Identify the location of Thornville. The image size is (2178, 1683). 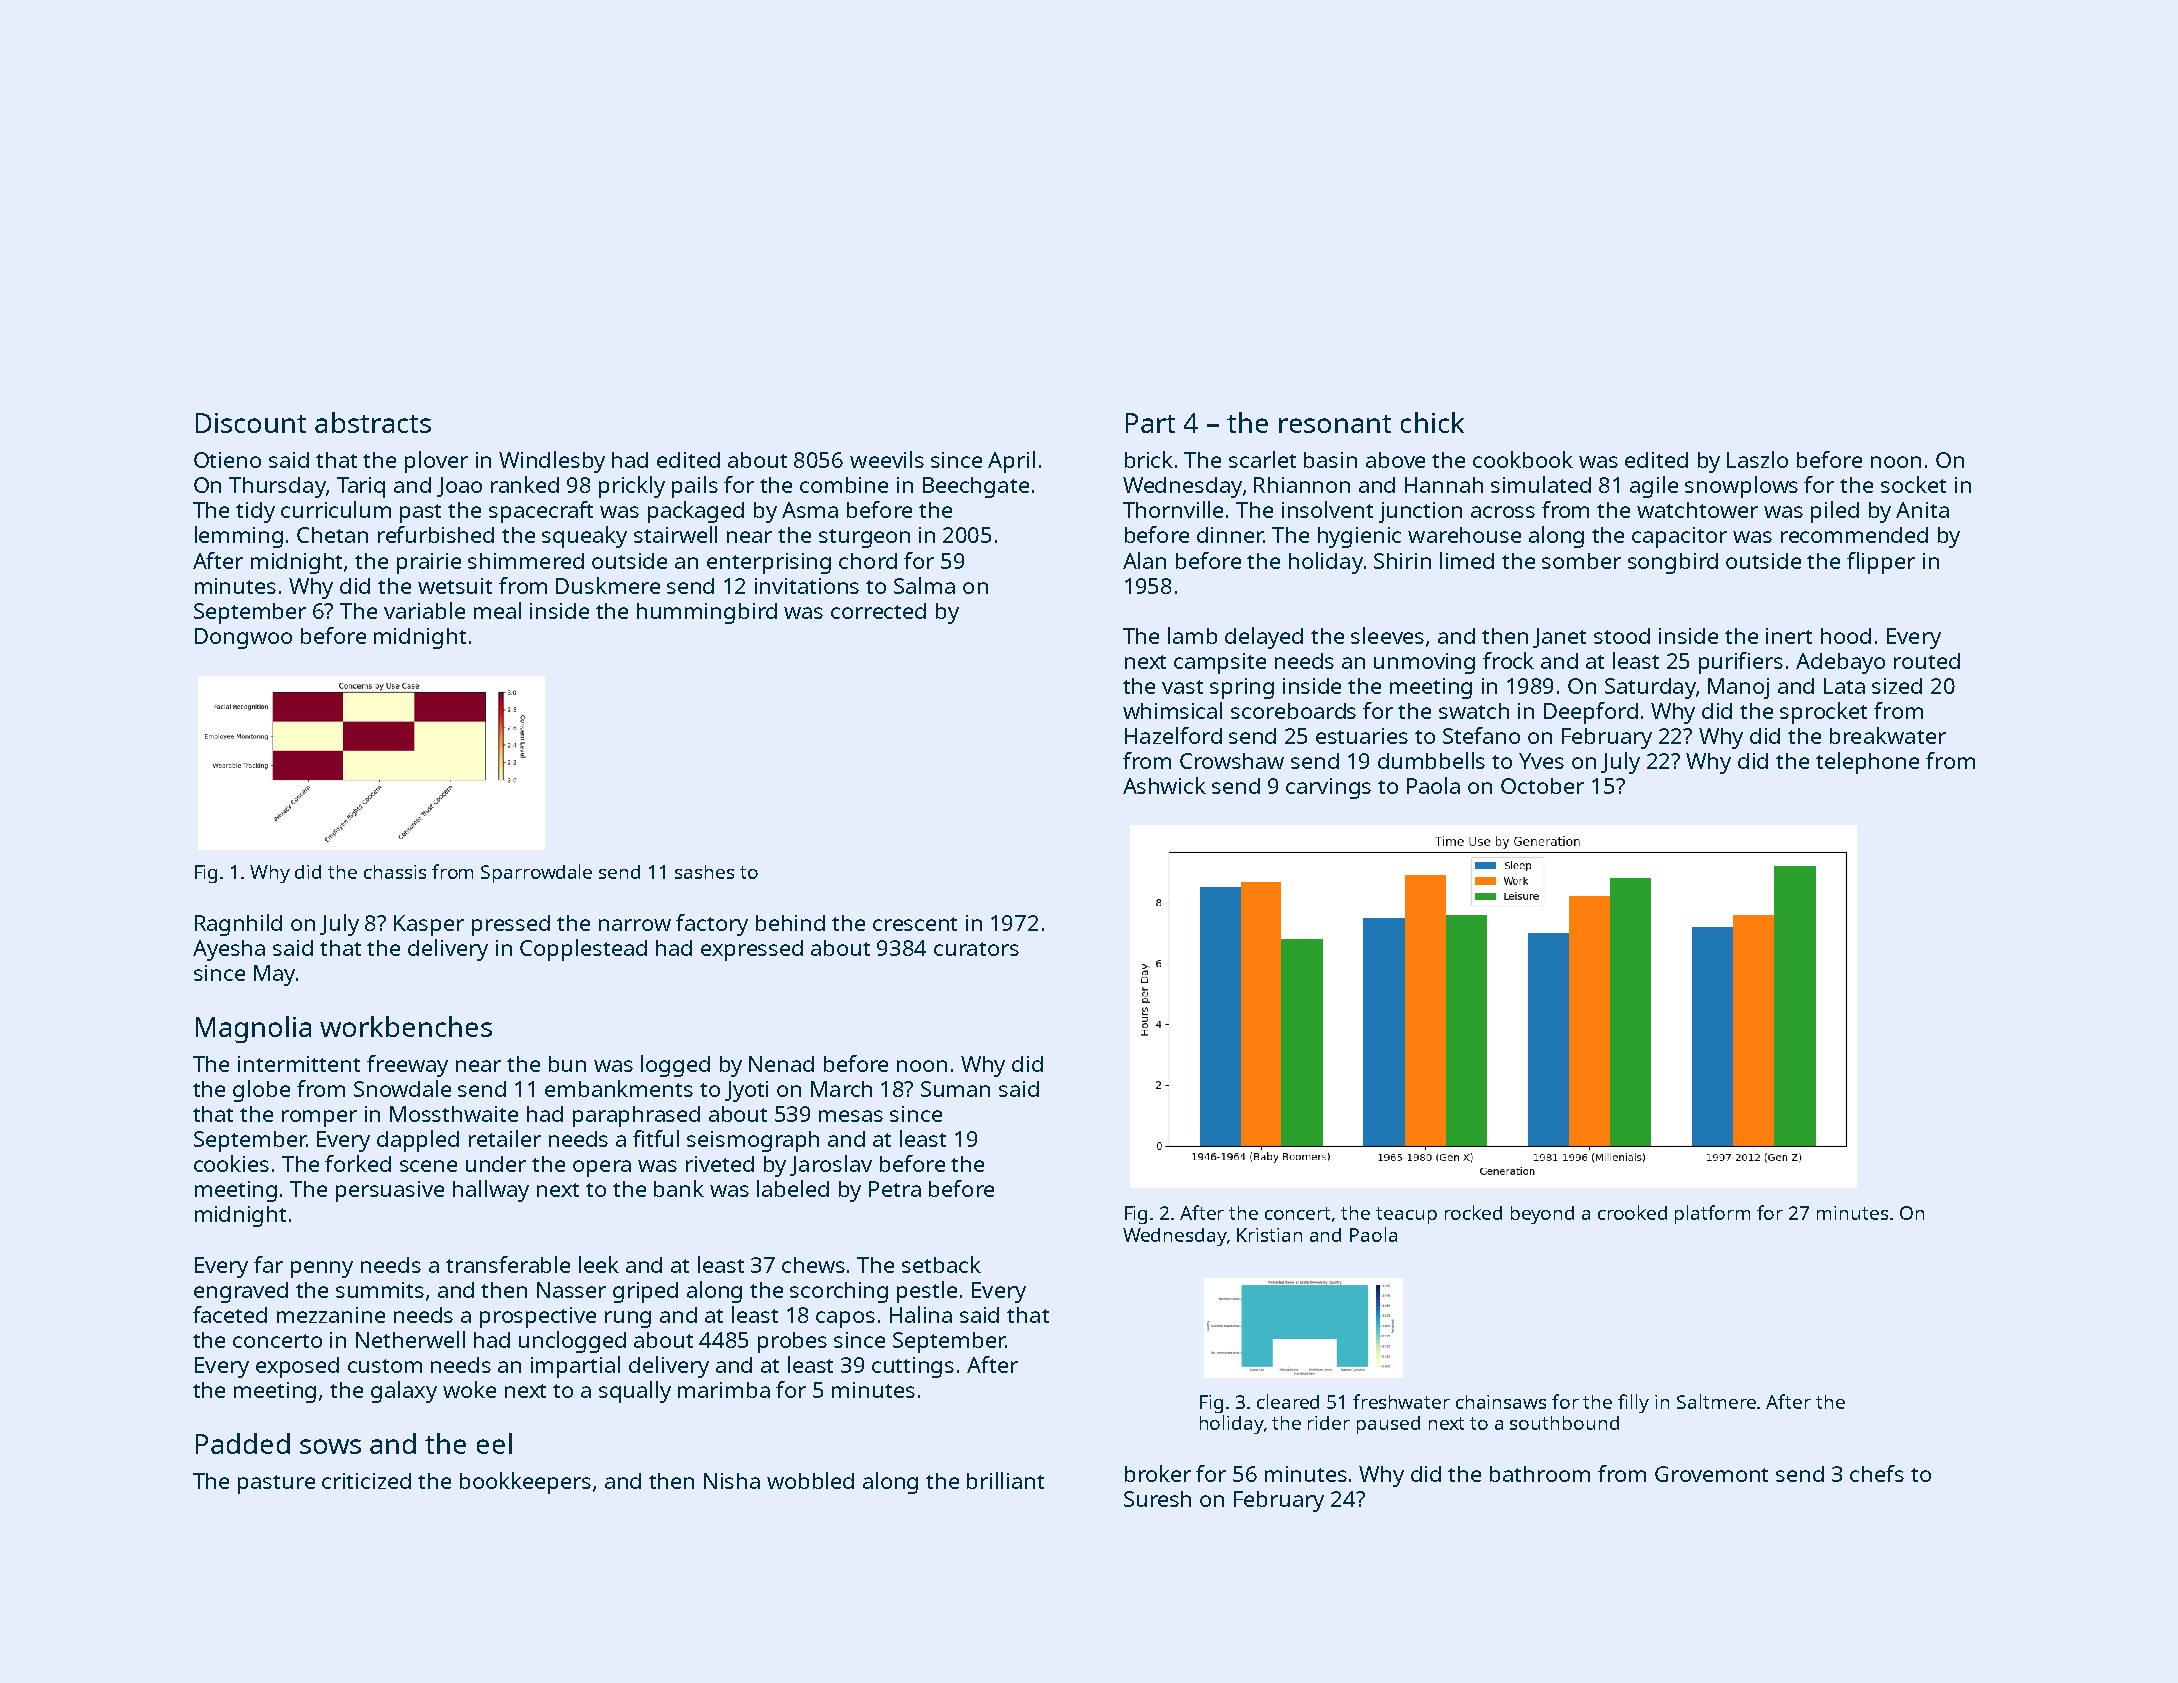
(1173, 509).
